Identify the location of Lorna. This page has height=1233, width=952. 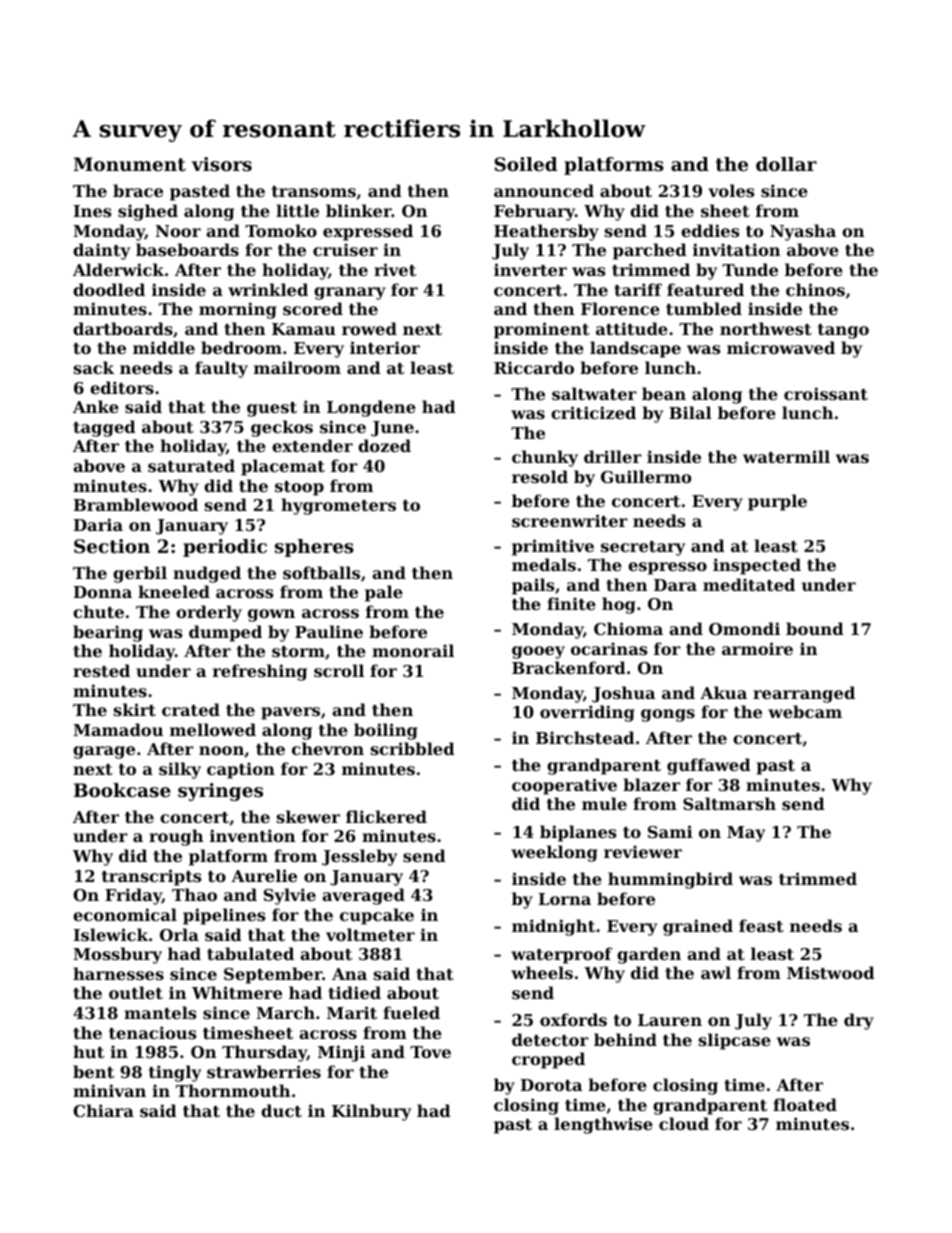
(565, 899).
